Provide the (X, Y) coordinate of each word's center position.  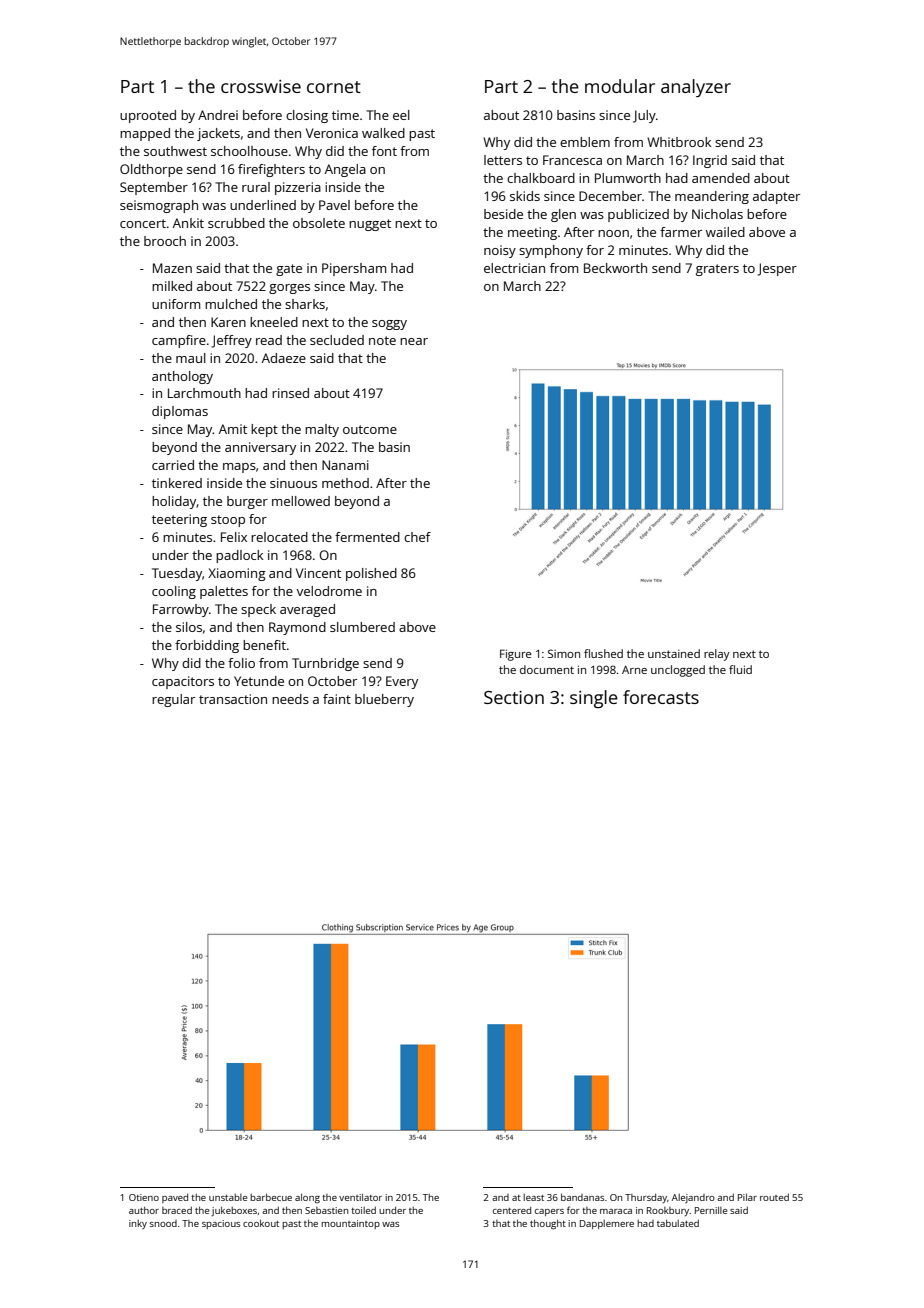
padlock (239, 556)
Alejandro (693, 1198)
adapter (776, 197)
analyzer (696, 88)
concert (143, 223)
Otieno (144, 1197)
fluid (740, 669)
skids (525, 196)
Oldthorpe (151, 170)
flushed (603, 653)
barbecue (271, 1197)
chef (417, 537)
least (533, 1197)
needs (290, 699)
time (345, 115)
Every (402, 682)
